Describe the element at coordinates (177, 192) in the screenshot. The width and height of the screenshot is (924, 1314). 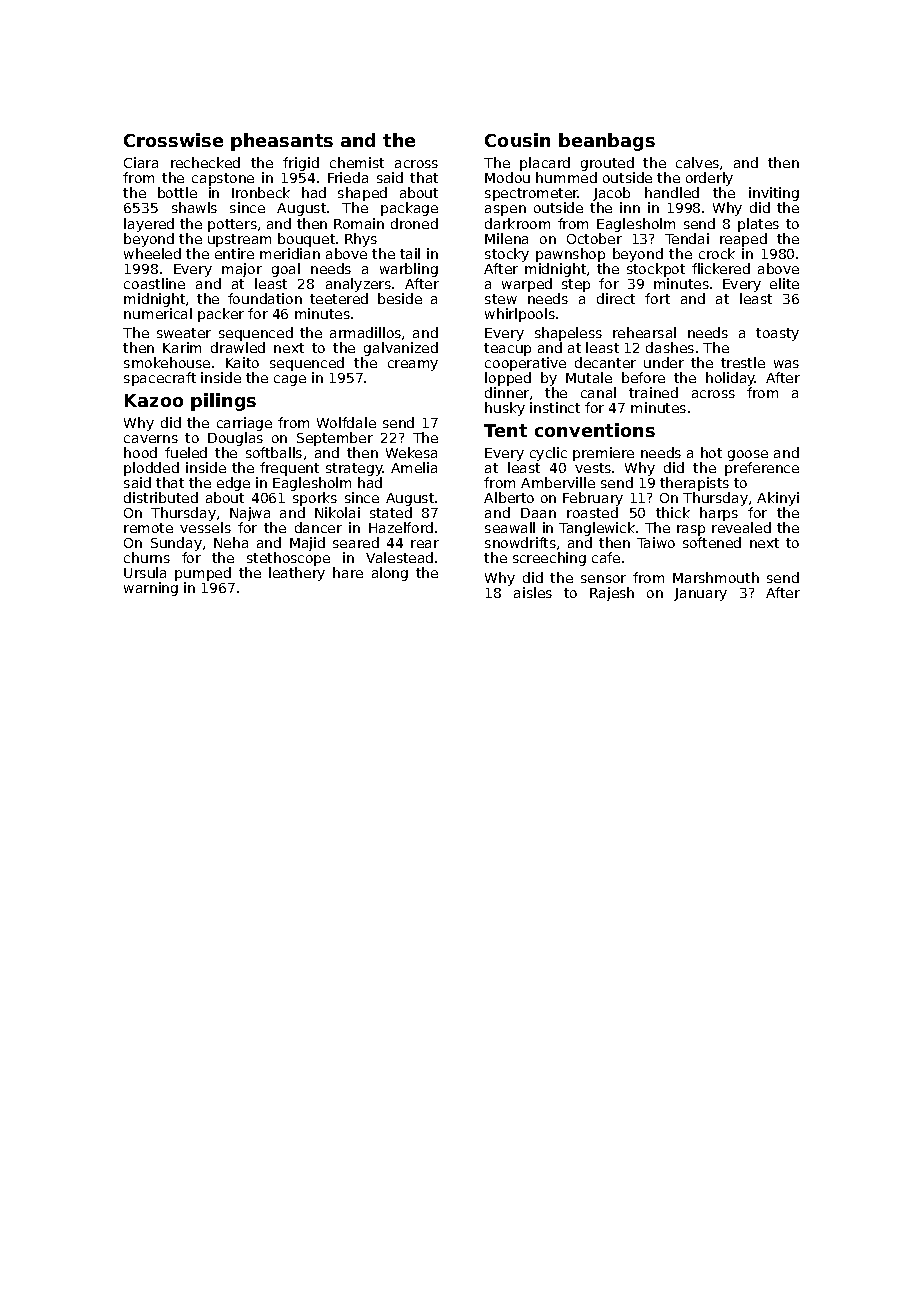
I see `bottle` at that location.
